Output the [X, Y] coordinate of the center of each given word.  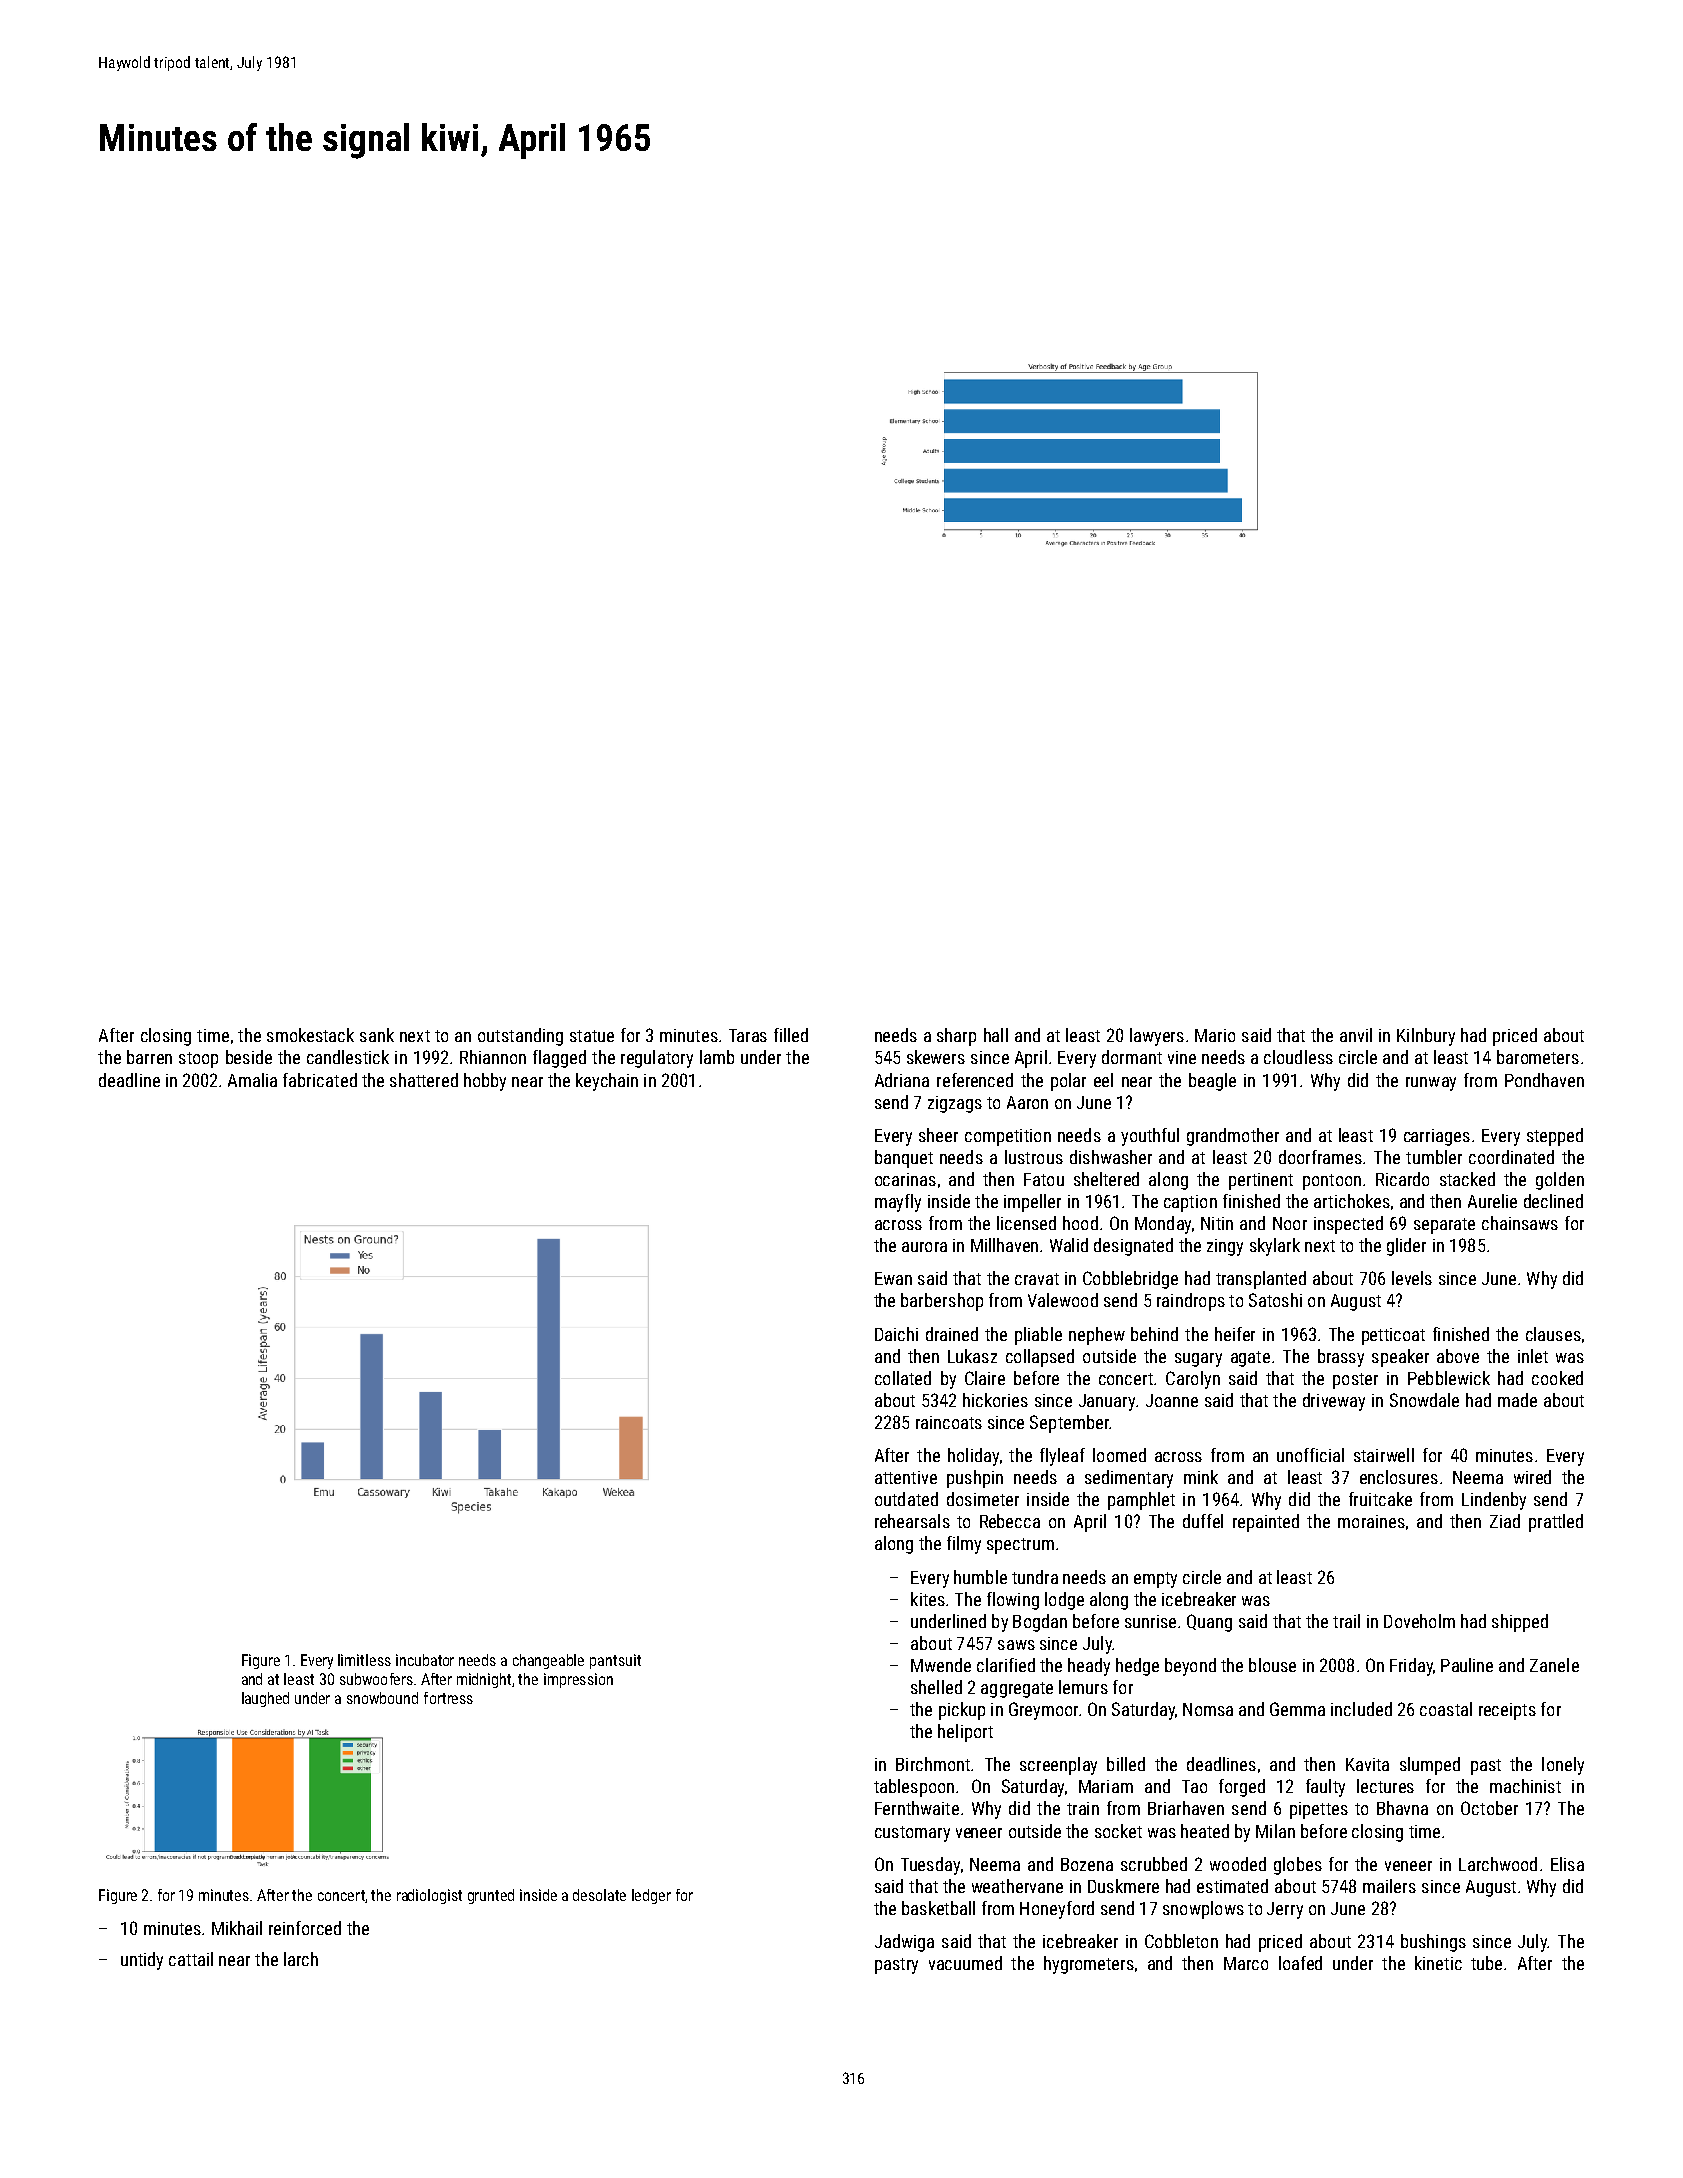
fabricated [320, 1080]
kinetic [1438, 1963]
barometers [1538, 1057]
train [1083, 1808]
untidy [142, 1961]
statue [592, 1036]
